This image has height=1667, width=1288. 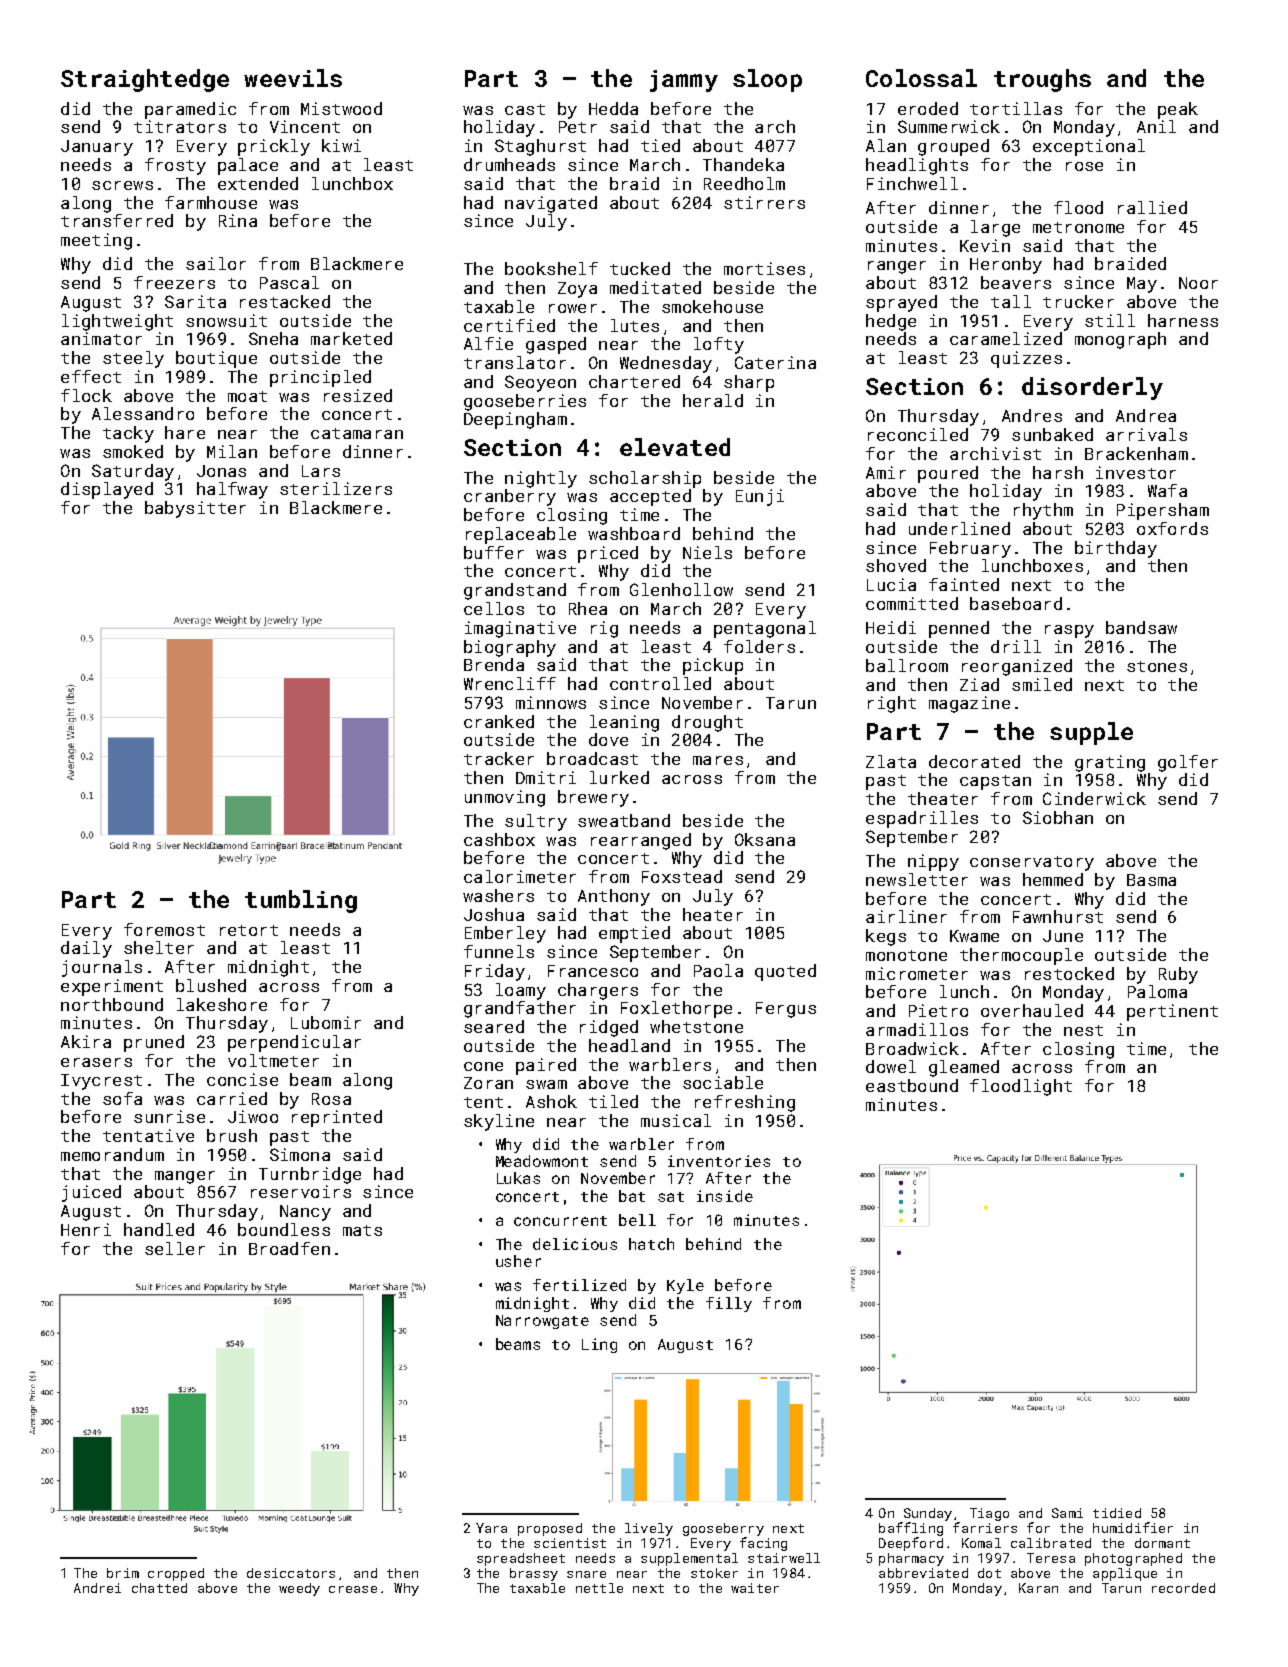 What do you see at coordinates (293, 78) in the image?
I see `weevils` at bounding box center [293, 78].
